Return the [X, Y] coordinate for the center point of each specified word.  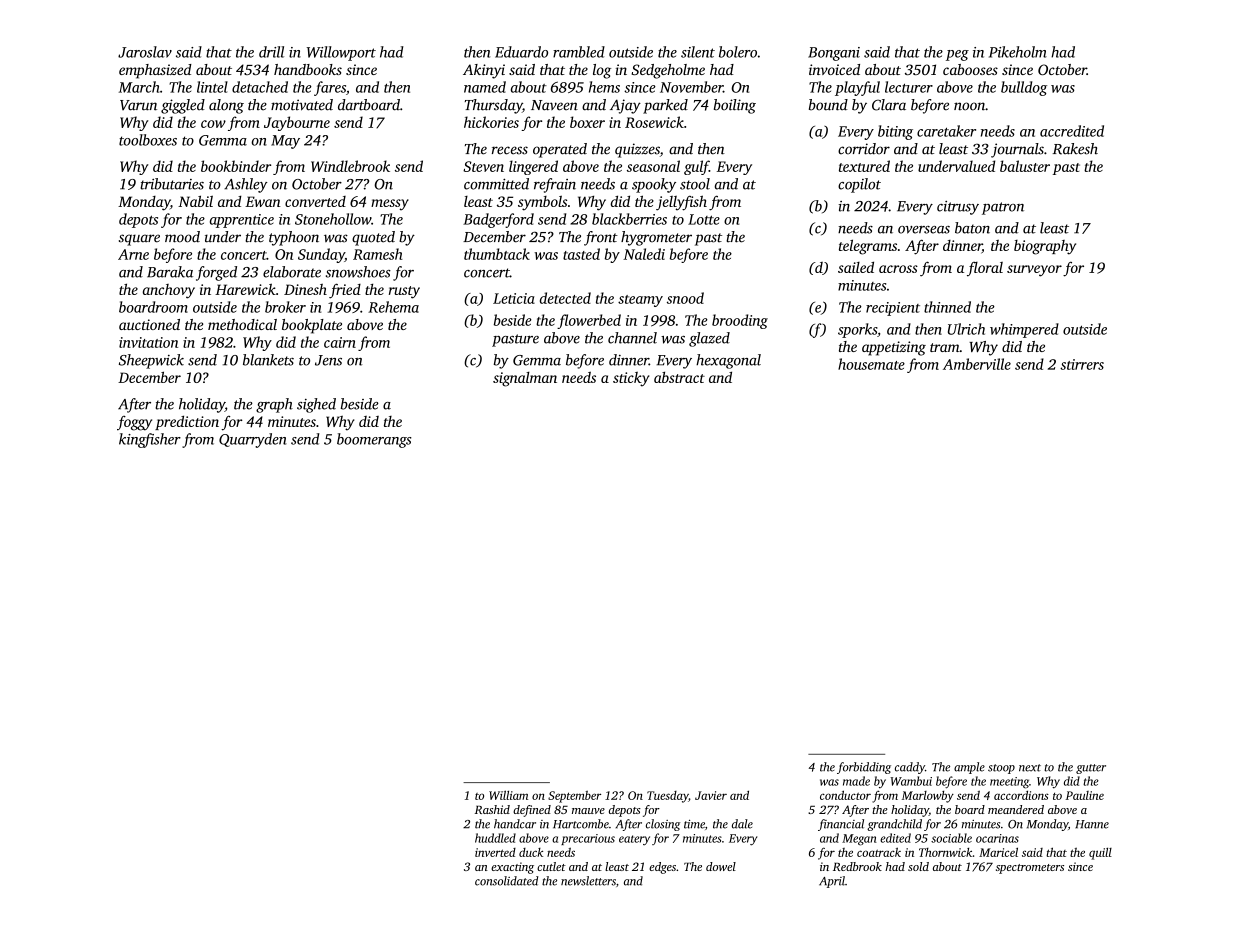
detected [565, 298]
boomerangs [374, 440]
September [574, 797]
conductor [845, 795]
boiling [735, 106]
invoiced [834, 69]
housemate [871, 364]
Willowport [341, 53]
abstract [679, 377]
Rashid [492, 809]
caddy [910, 768]
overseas [924, 230]
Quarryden [253, 440]
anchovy [169, 291]
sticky [631, 379]
